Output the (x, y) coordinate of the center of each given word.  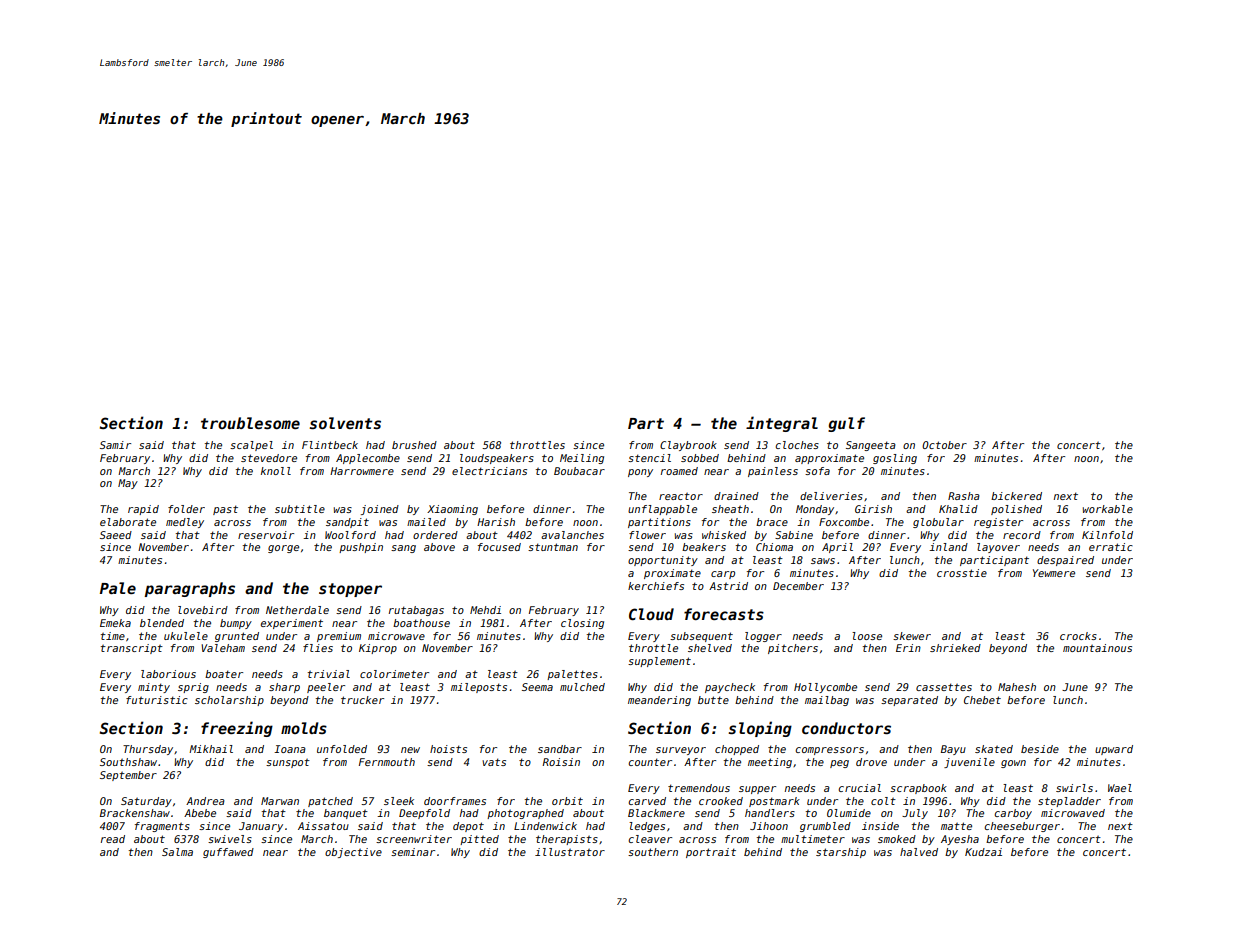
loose (867, 636)
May (128, 484)
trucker (362, 700)
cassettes (944, 687)
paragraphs (190, 589)
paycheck (730, 688)
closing (582, 624)
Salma (177, 852)
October (944, 445)
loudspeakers (497, 459)
